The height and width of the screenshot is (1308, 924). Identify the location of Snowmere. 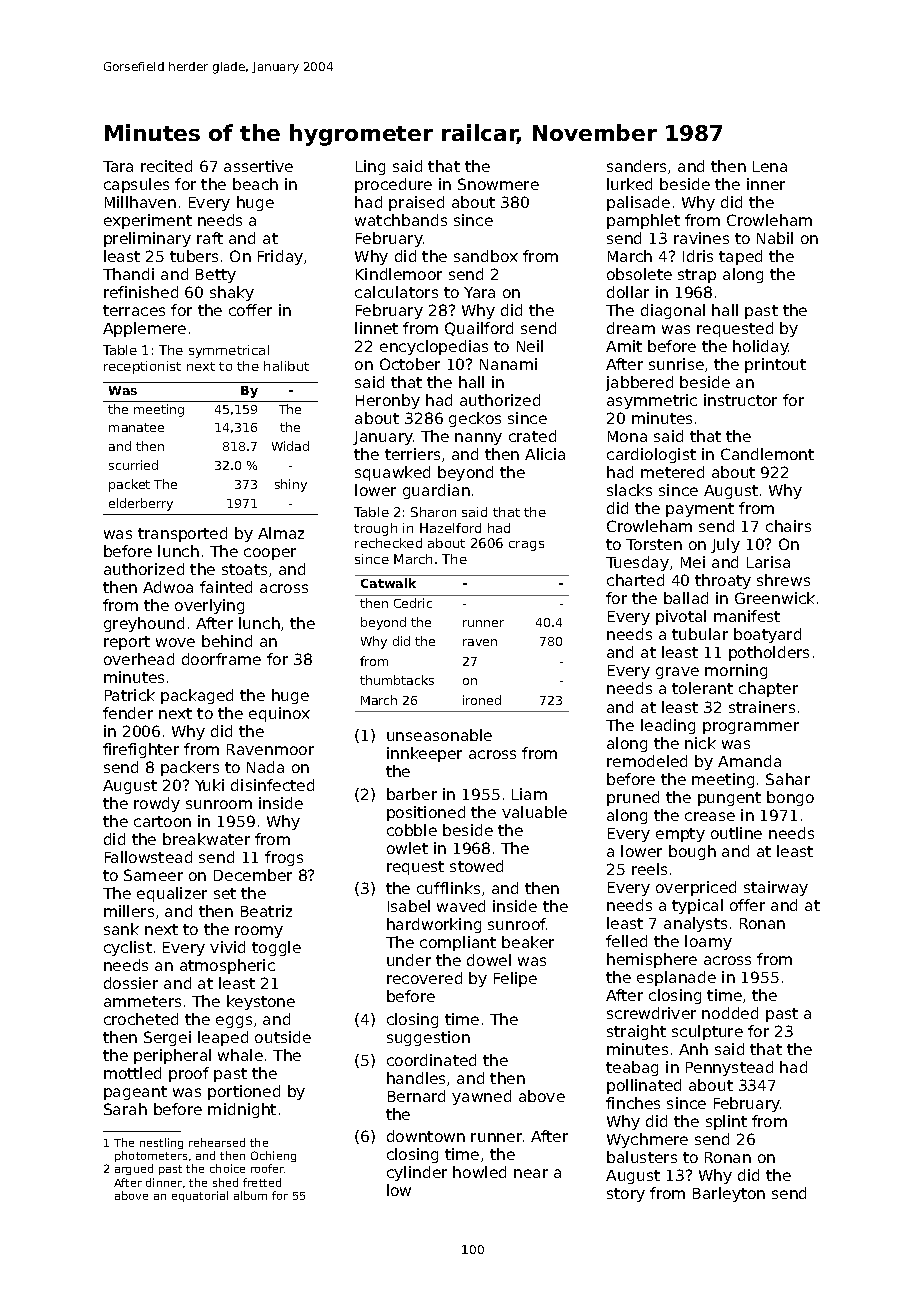
(498, 184).
